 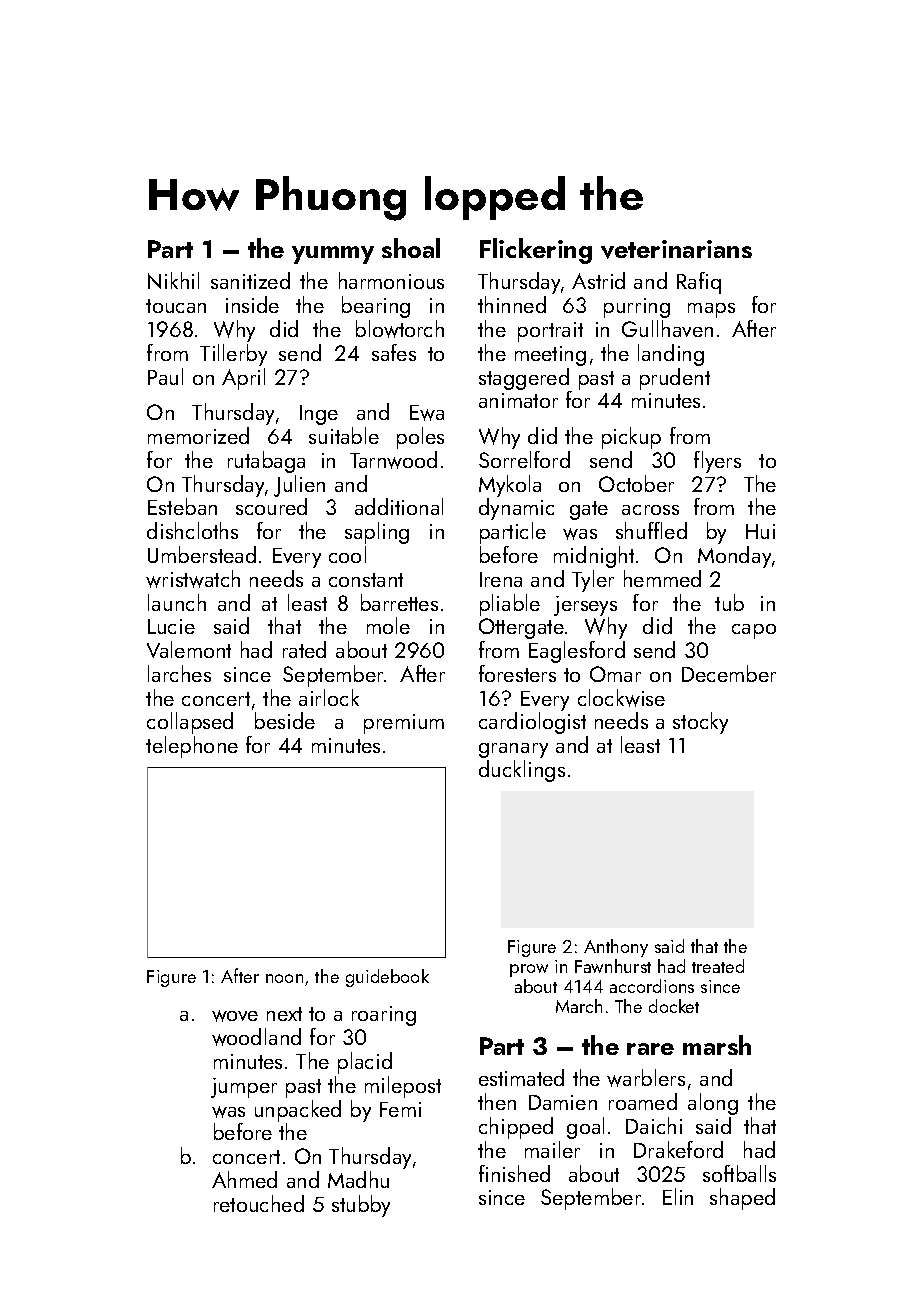 What do you see at coordinates (173, 280) in the screenshot?
I see `Nikhil` at bounding box center [173, 280].
